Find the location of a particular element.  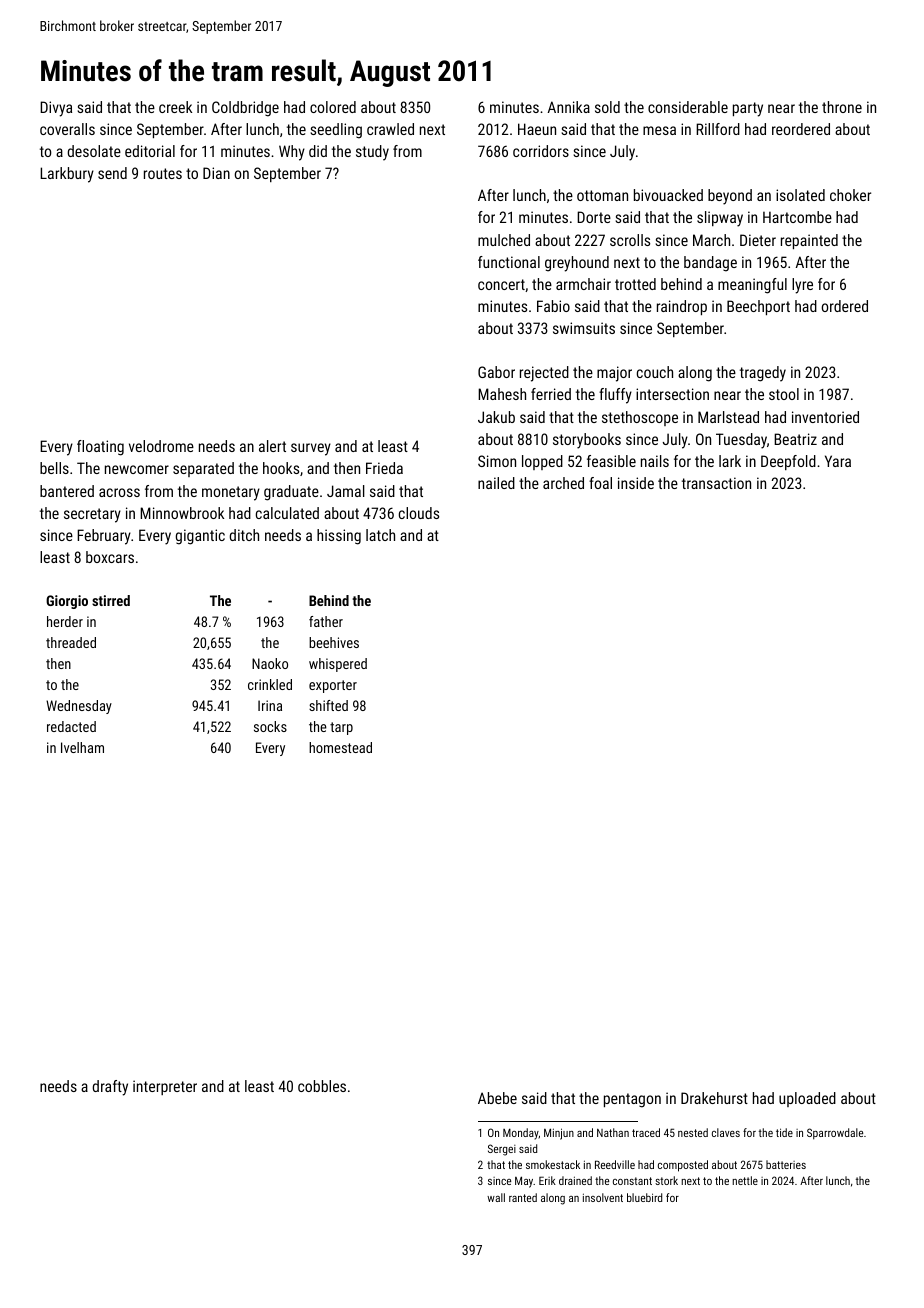

Wednesday is located at coordinates (79, 707).
